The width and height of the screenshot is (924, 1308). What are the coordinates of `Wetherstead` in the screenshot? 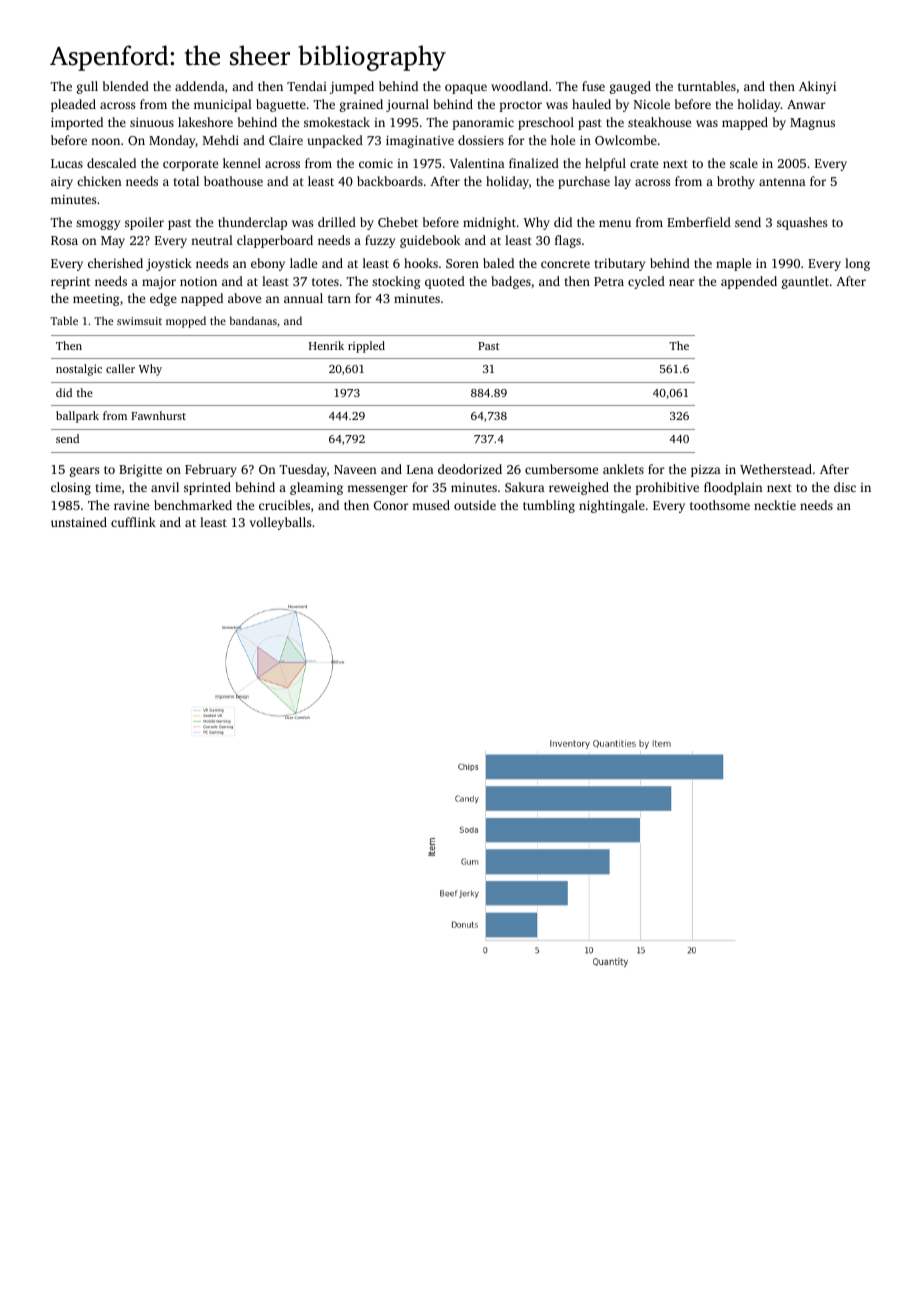 It's located at (776, 469).
